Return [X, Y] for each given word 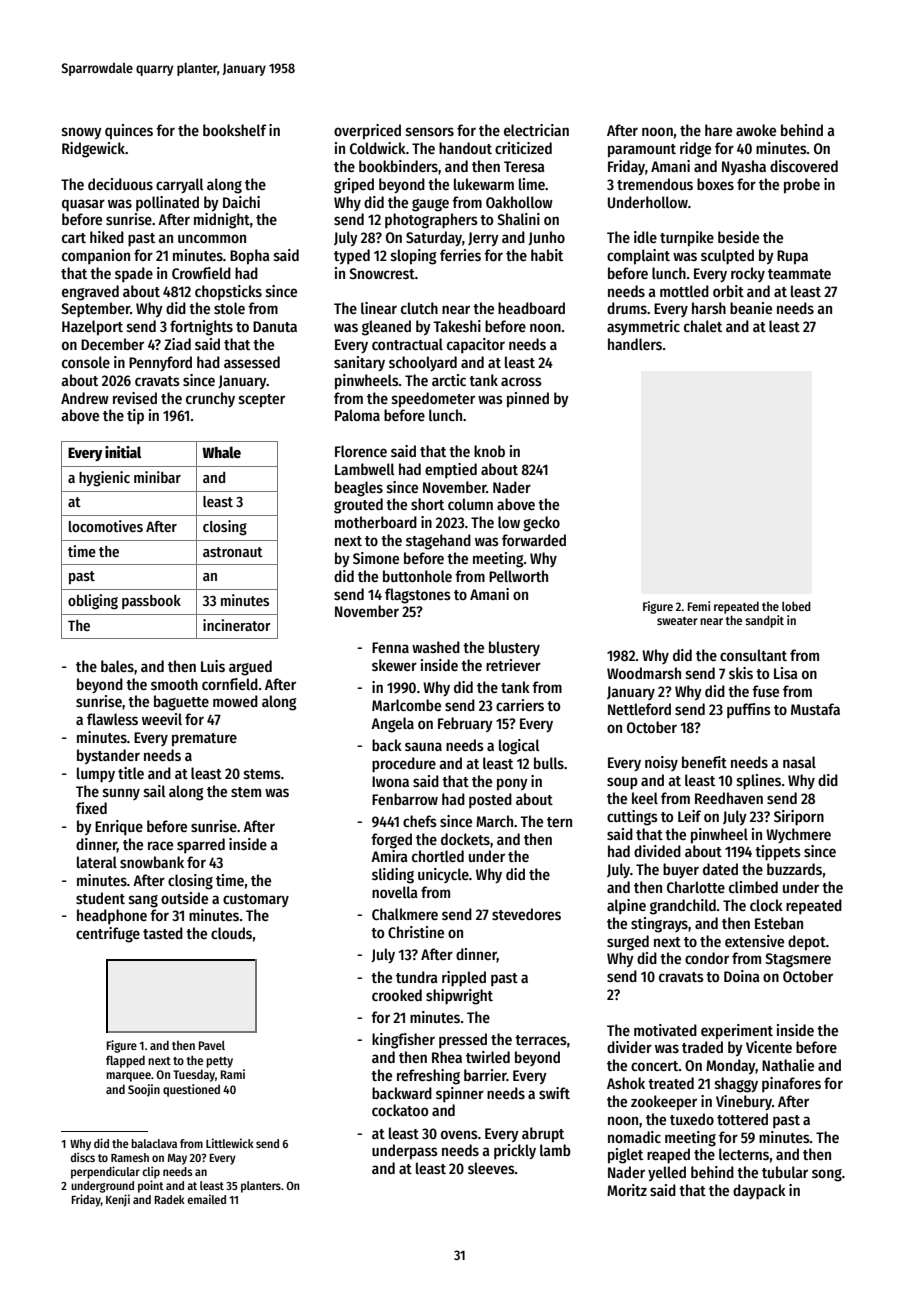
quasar [83, 205]
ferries [460, 255]
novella [395, 892]
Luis [213, 666]
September [95, 310]
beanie [751, 308]
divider [629, 1047]
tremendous [655, 184]
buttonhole [417, 576]
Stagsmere [798, 960]
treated [671, 1083]
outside [184, 898]
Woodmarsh [644, 673]
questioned [191, 1090]
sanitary [359, 363]
